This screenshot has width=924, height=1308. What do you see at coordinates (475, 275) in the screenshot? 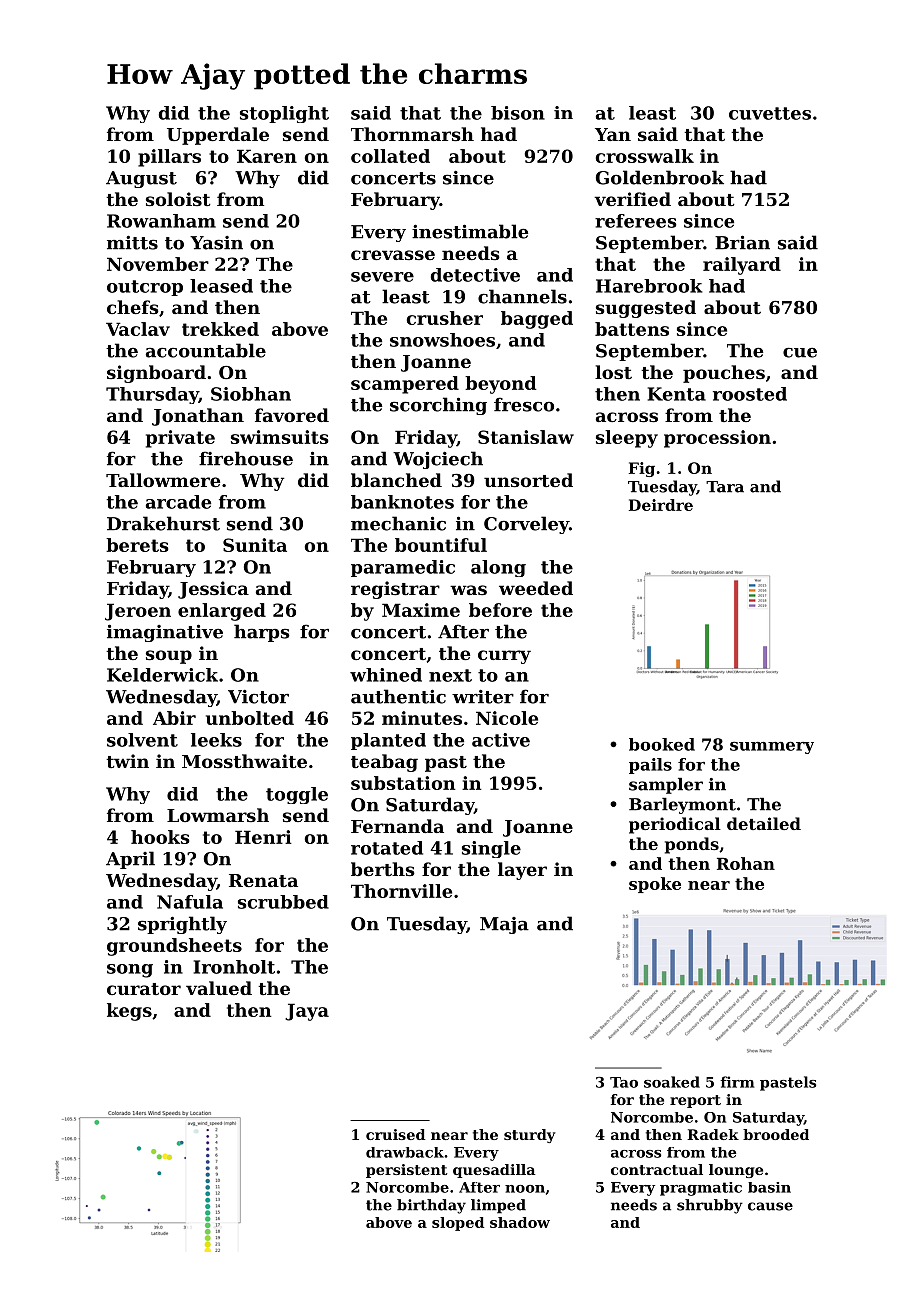
I see `detective` at bounding box center [475, 275].
